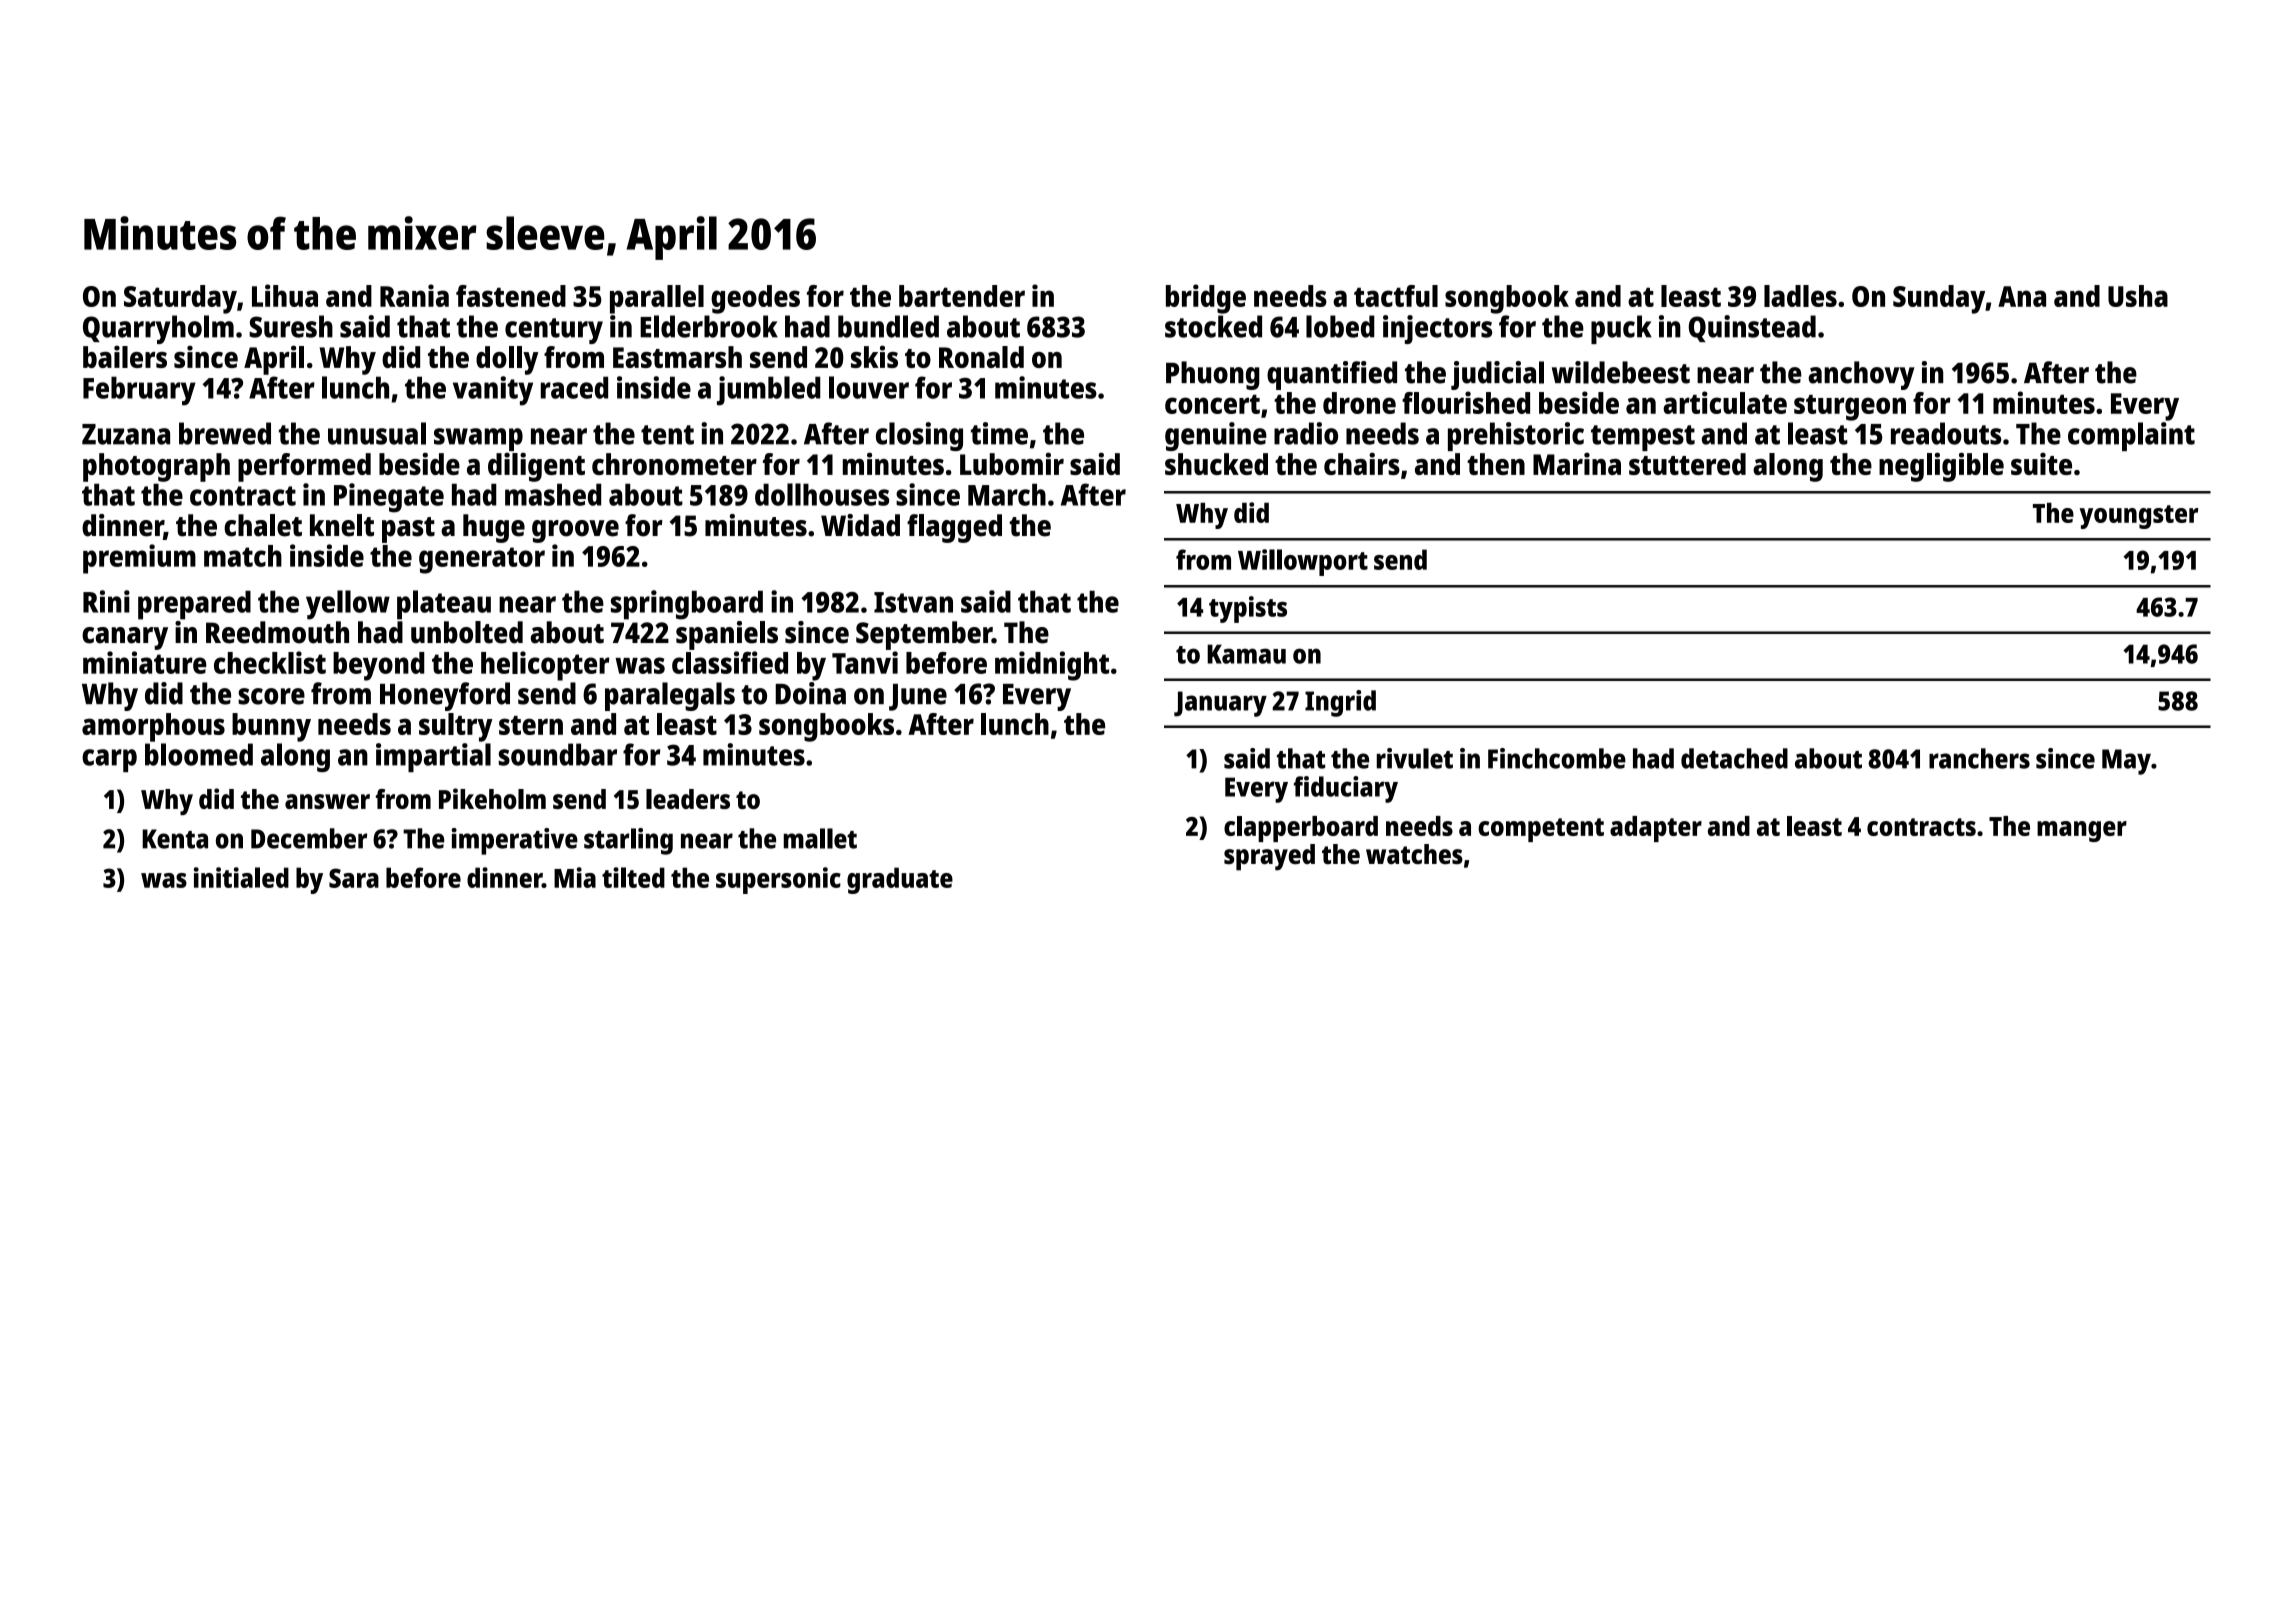  What do you see at coordinates (156, 467) in the screenshot?
I see `photograph` at bounding box center [156, 467].
